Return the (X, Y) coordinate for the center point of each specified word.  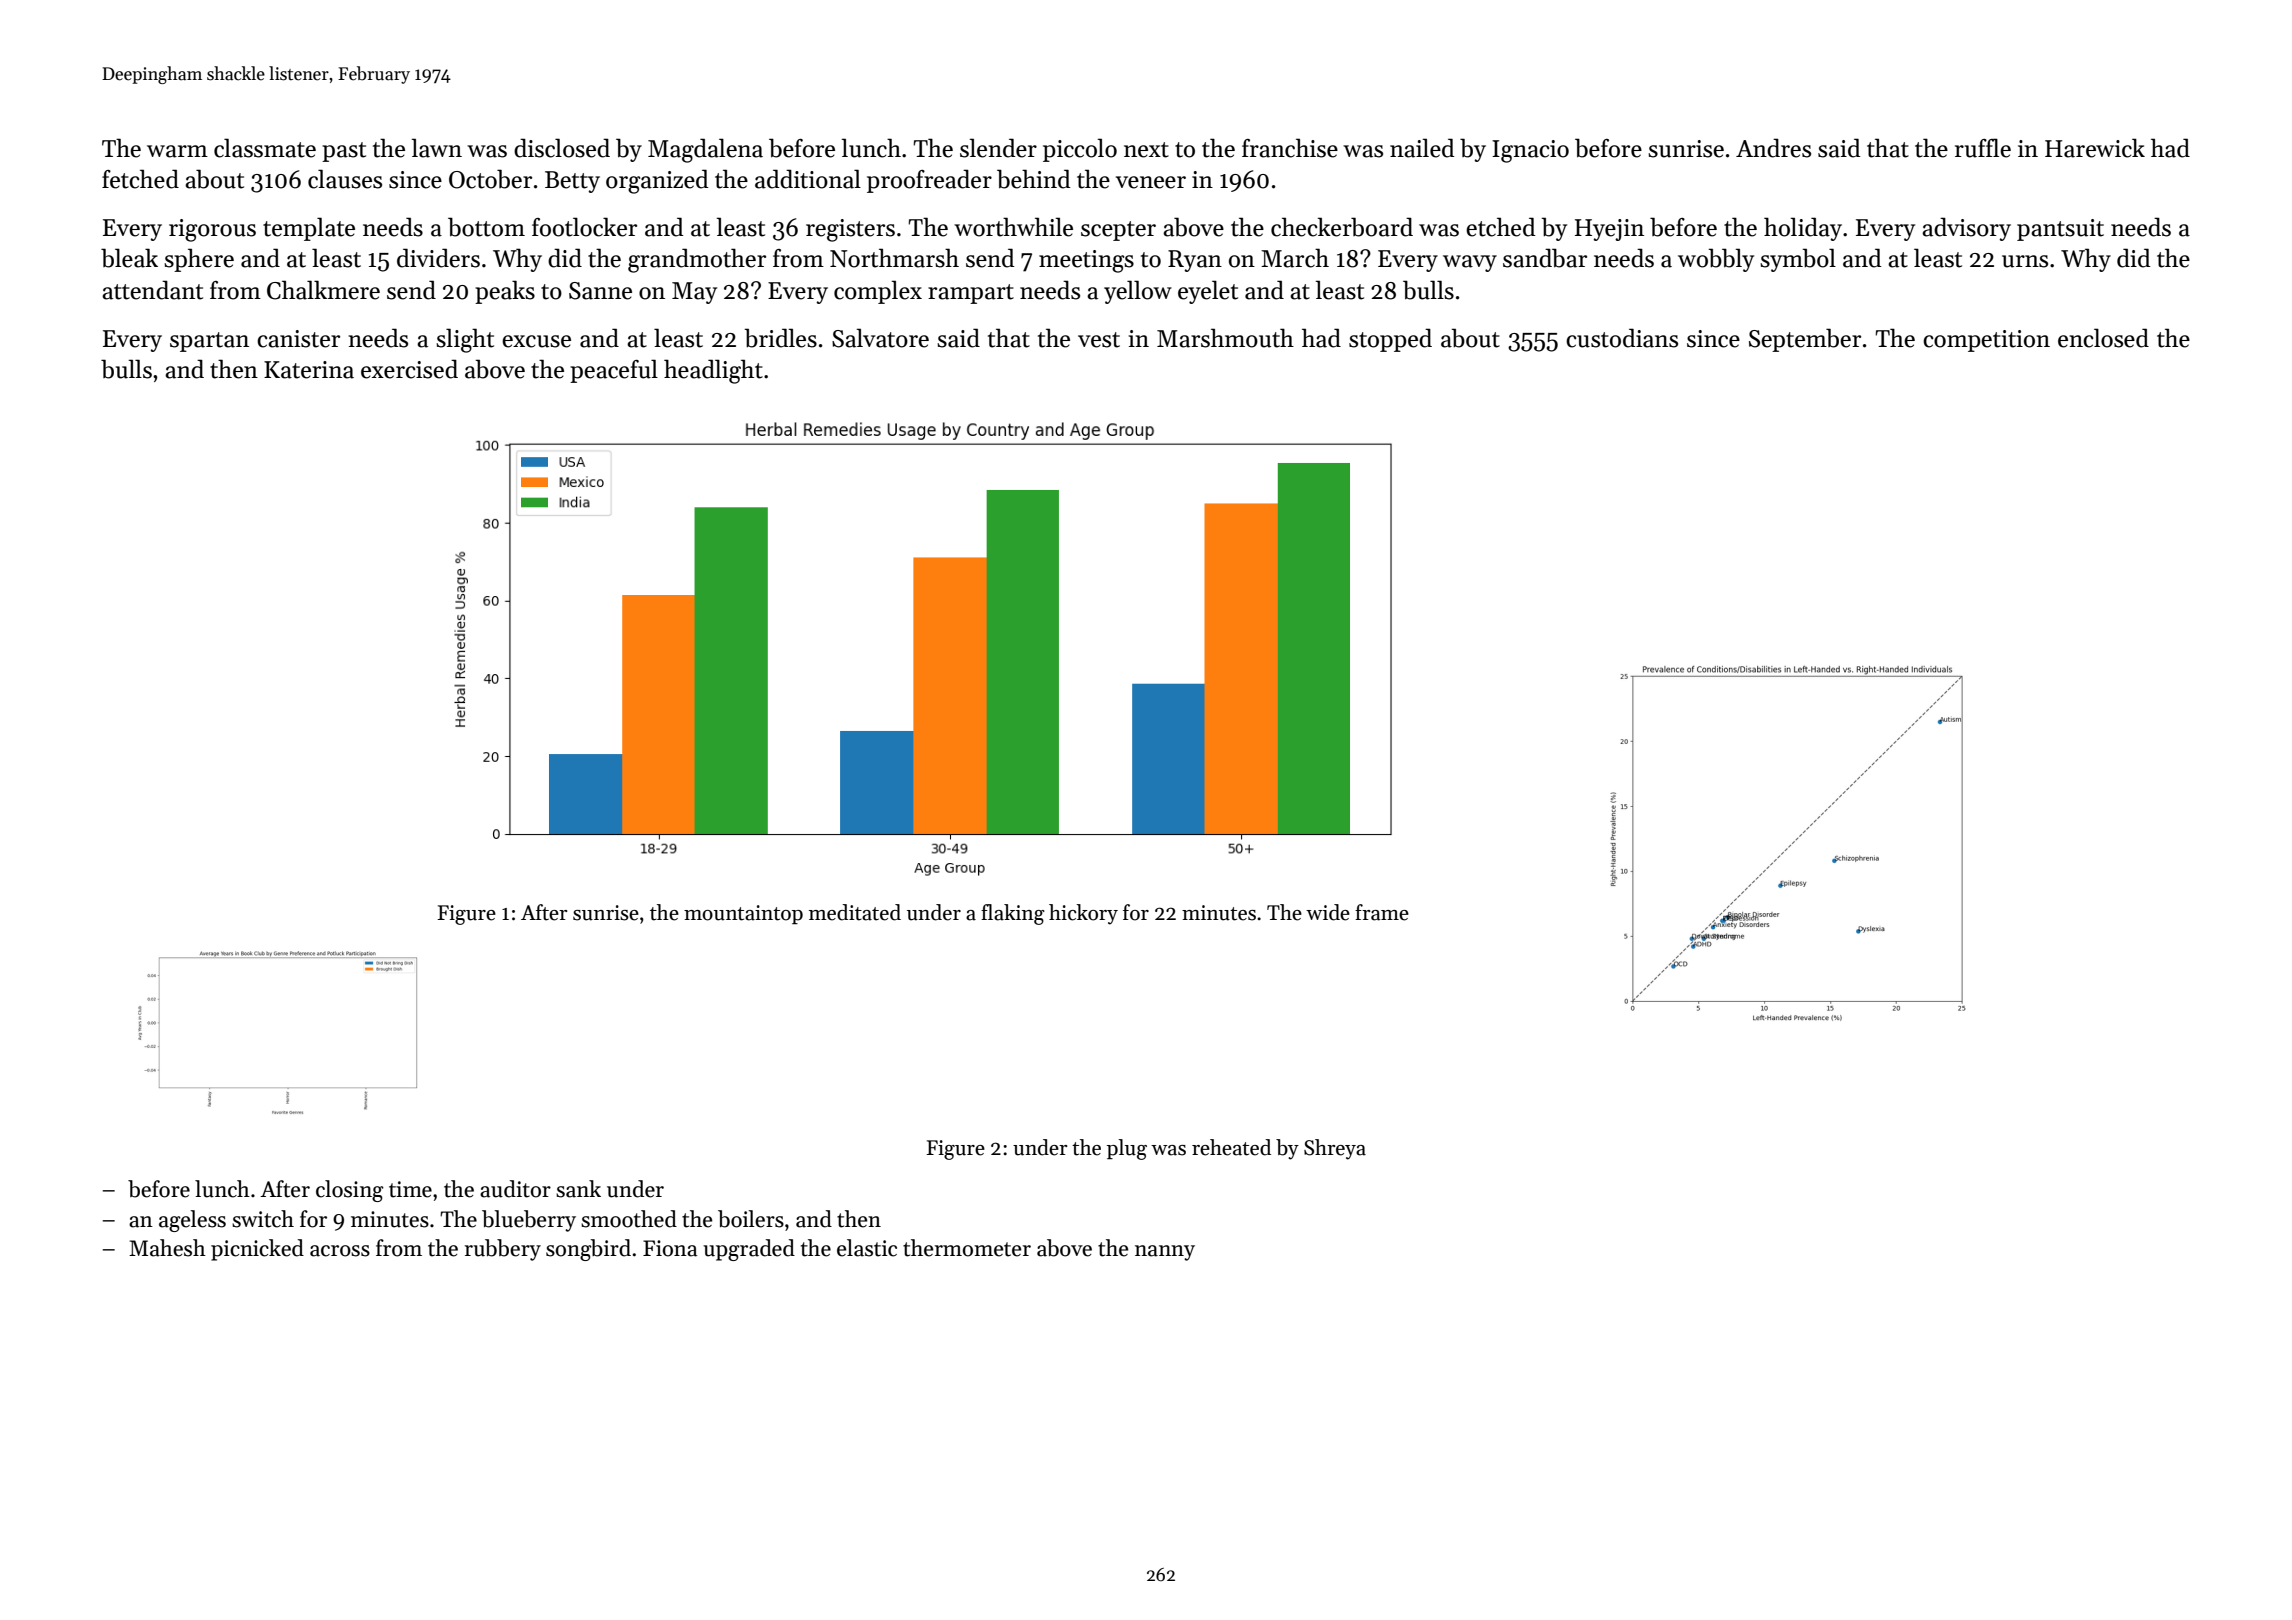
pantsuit (2060, 230)
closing (350, 1191)
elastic (867, 1248)
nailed (1422, 148)
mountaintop (743, 914)
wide (1328, 912)
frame (1382, 912)
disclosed (562, 148)
